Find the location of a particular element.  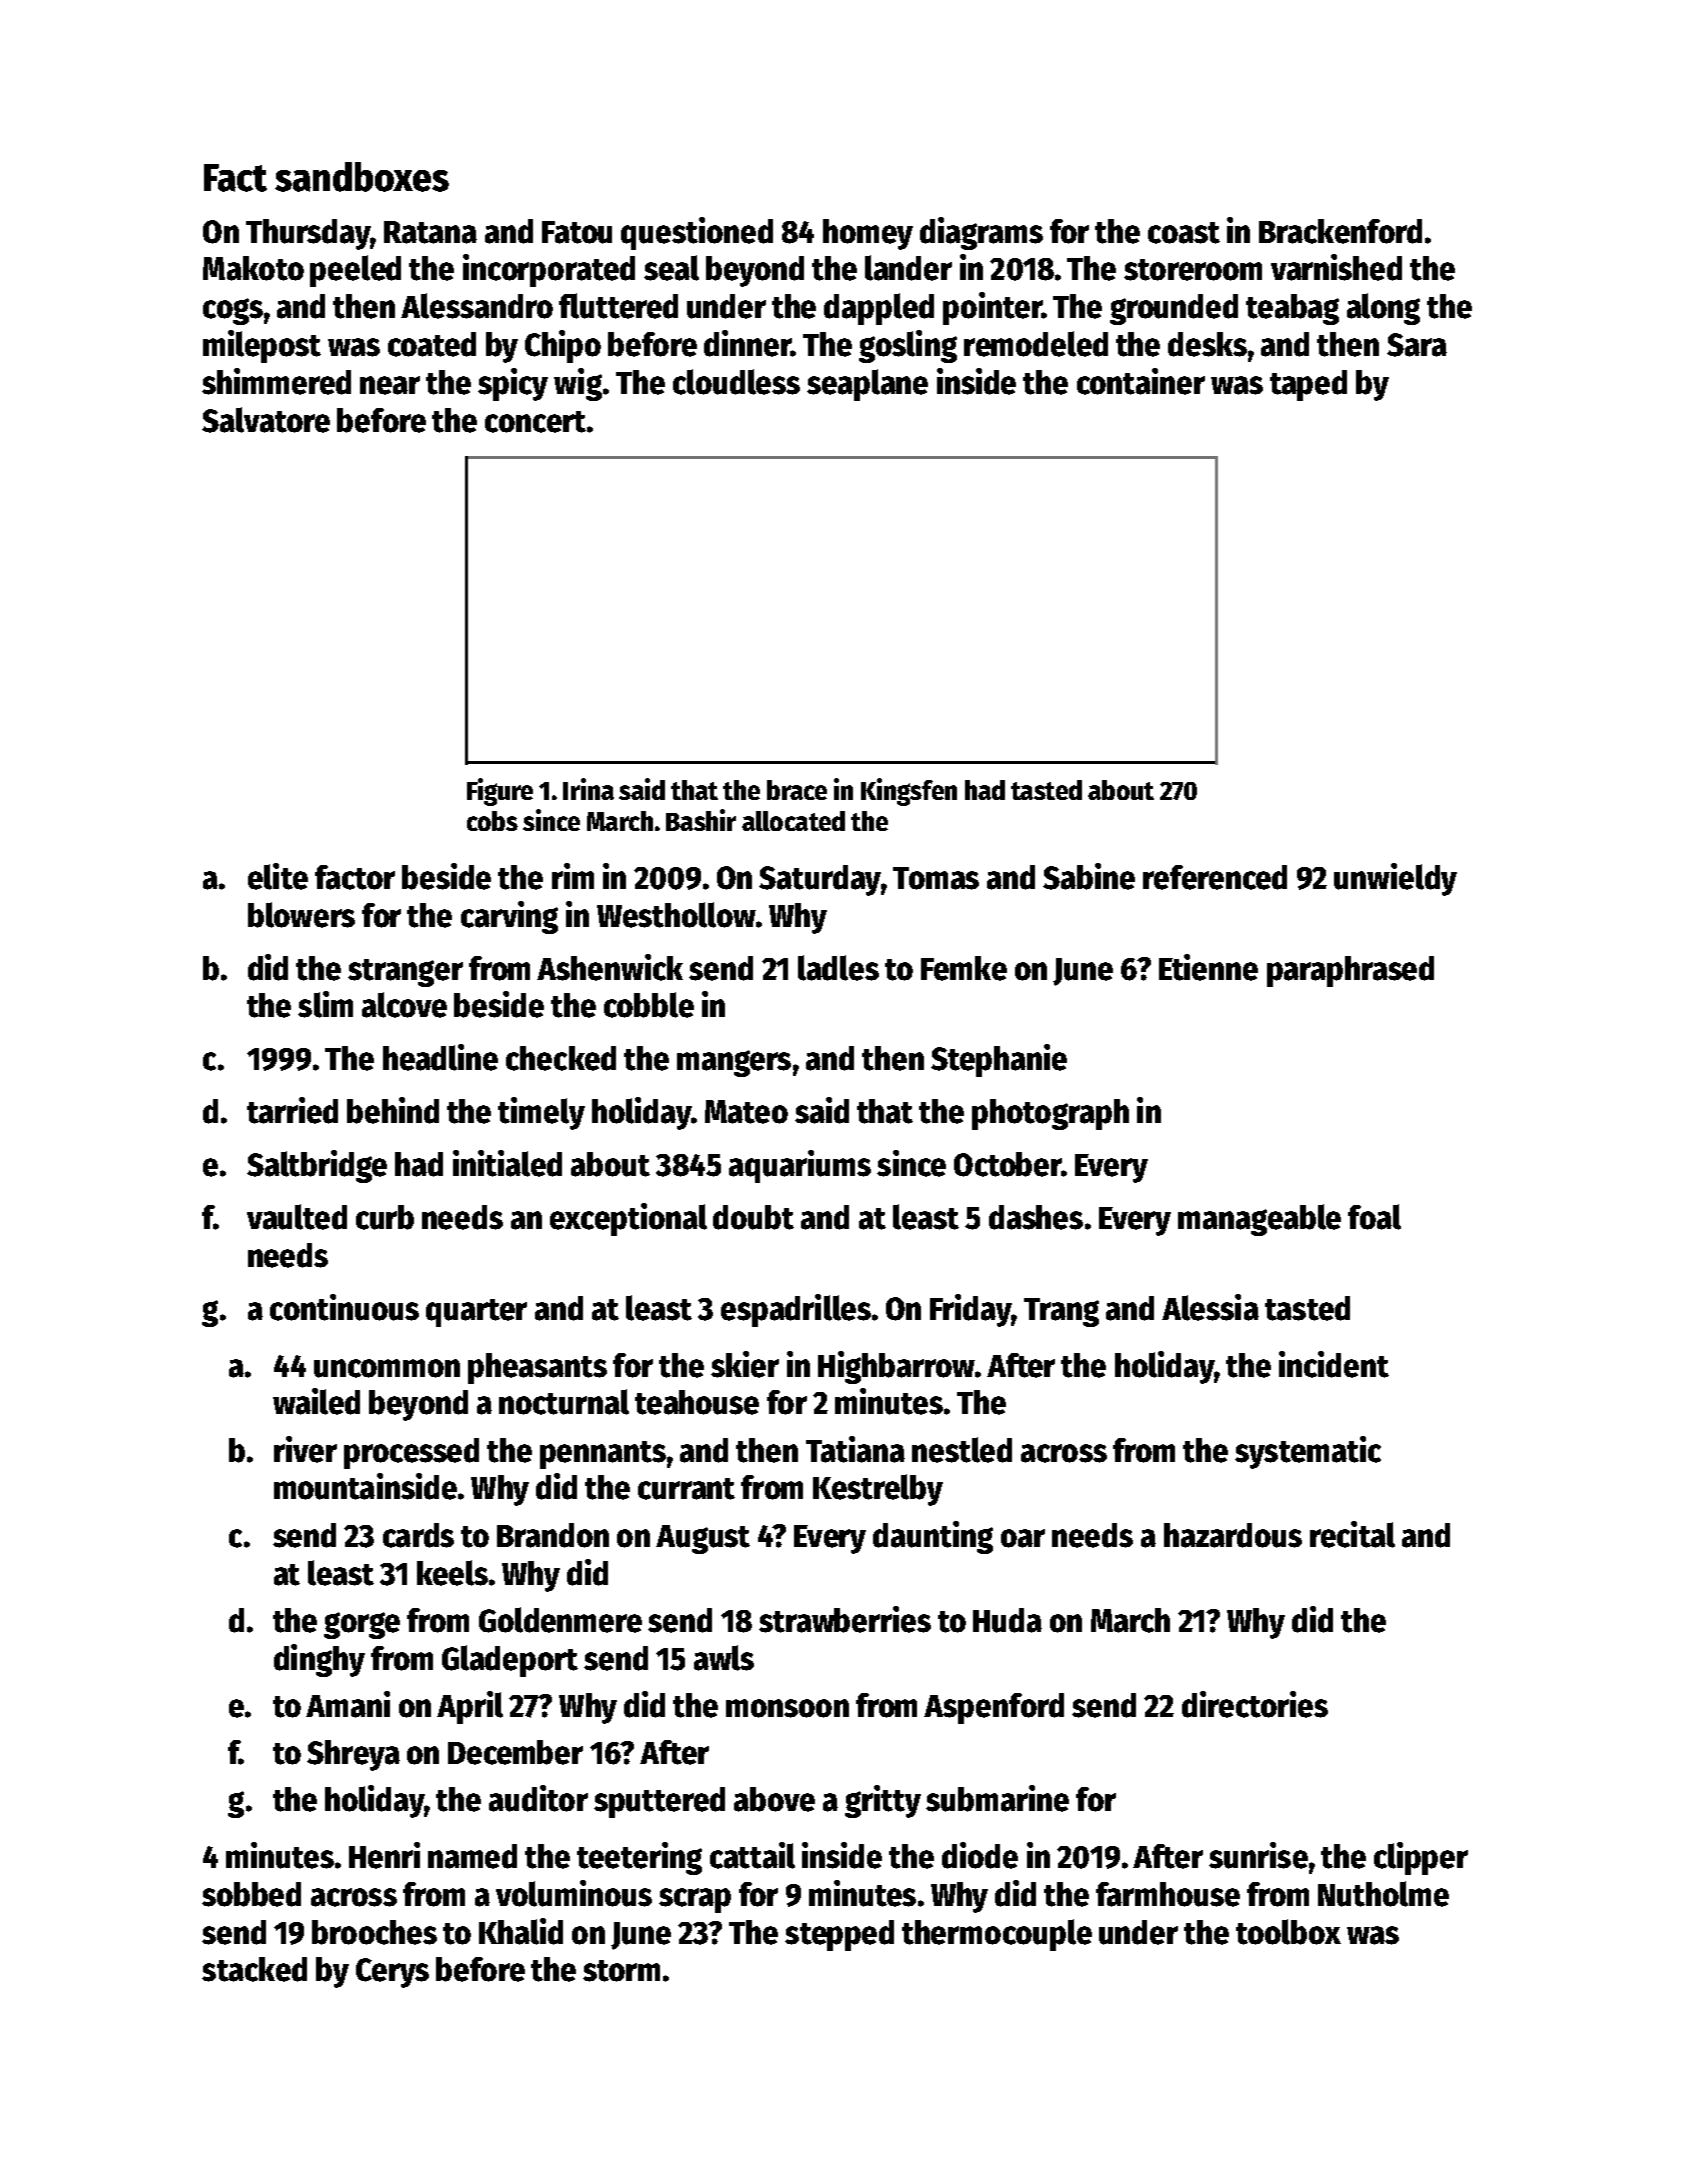

strawberries is located at coordinates (845, 1619).
